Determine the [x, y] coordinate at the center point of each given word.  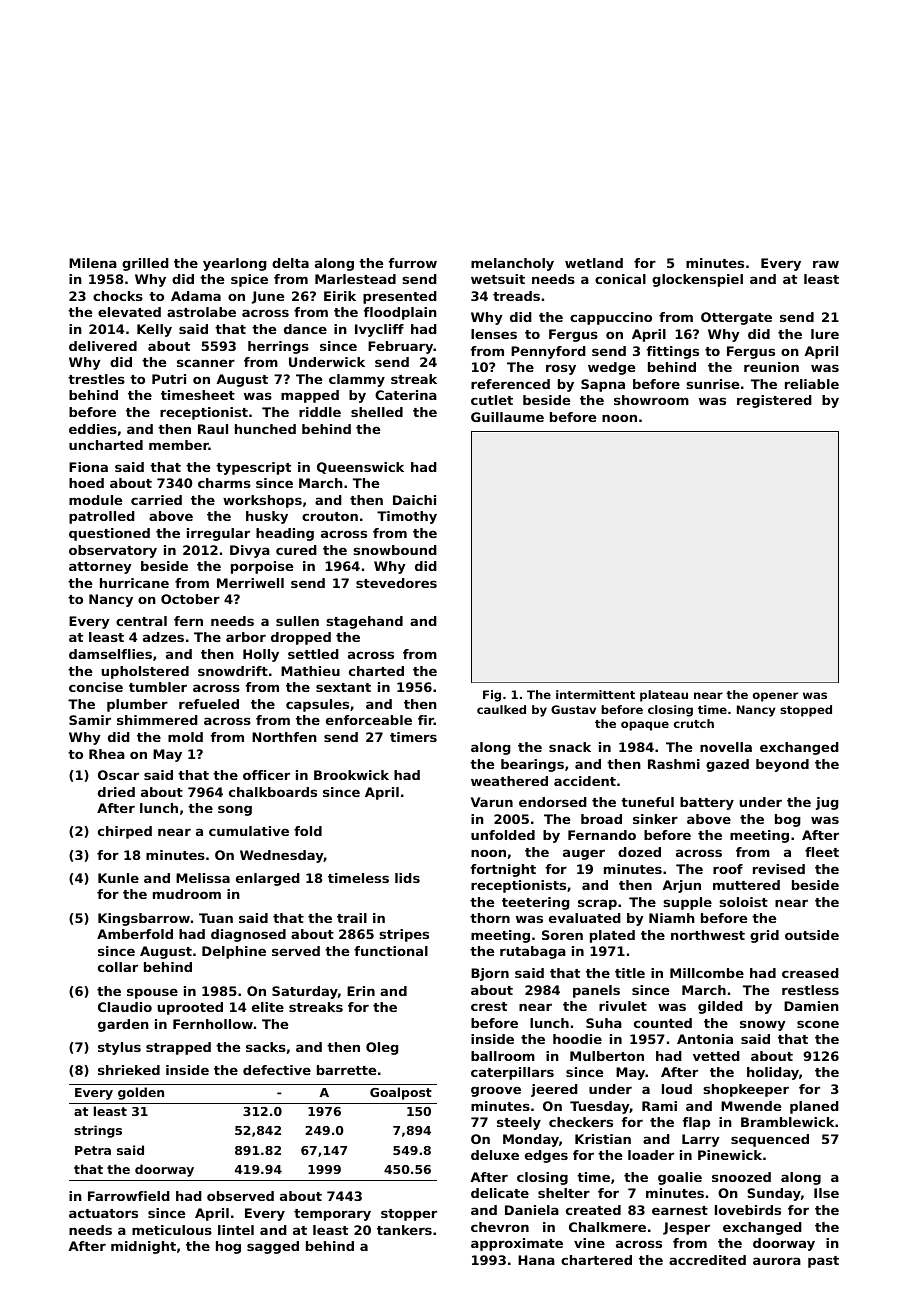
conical [620, 279]
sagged [273, 1247]
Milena [93, 263]
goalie [680, 1178]
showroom [651, 400]
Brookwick [351, 775]
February [401, 347]
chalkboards [273, 792]
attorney [100, 568]
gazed [727, 765]
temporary [332, 1215]
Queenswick [360, 468]
